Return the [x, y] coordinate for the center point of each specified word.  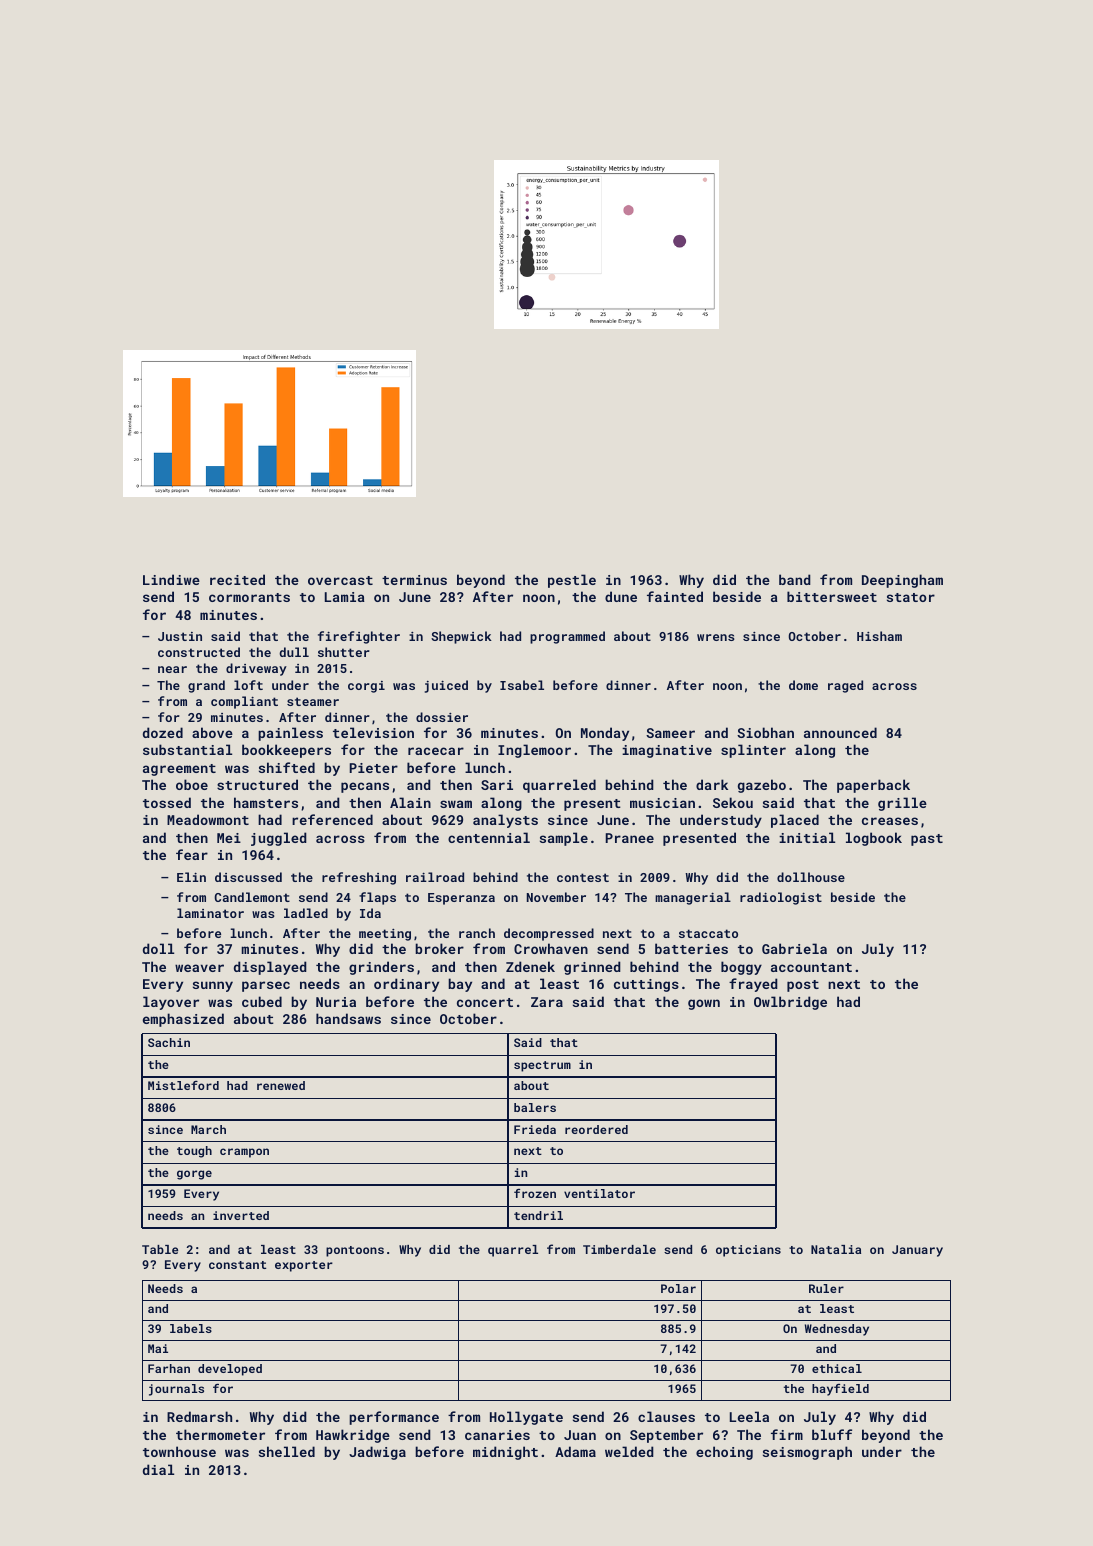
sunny [213, 986]
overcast [340, 580]
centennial [489, 837]
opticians [748, 1251]
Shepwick [461, 637]
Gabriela [794, 948]
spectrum [542, 1066]
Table [160, 1249]
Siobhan [765, 732]
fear [192, 854]
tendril [538, 1215]
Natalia [836, 1249]
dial [158, 1469]
